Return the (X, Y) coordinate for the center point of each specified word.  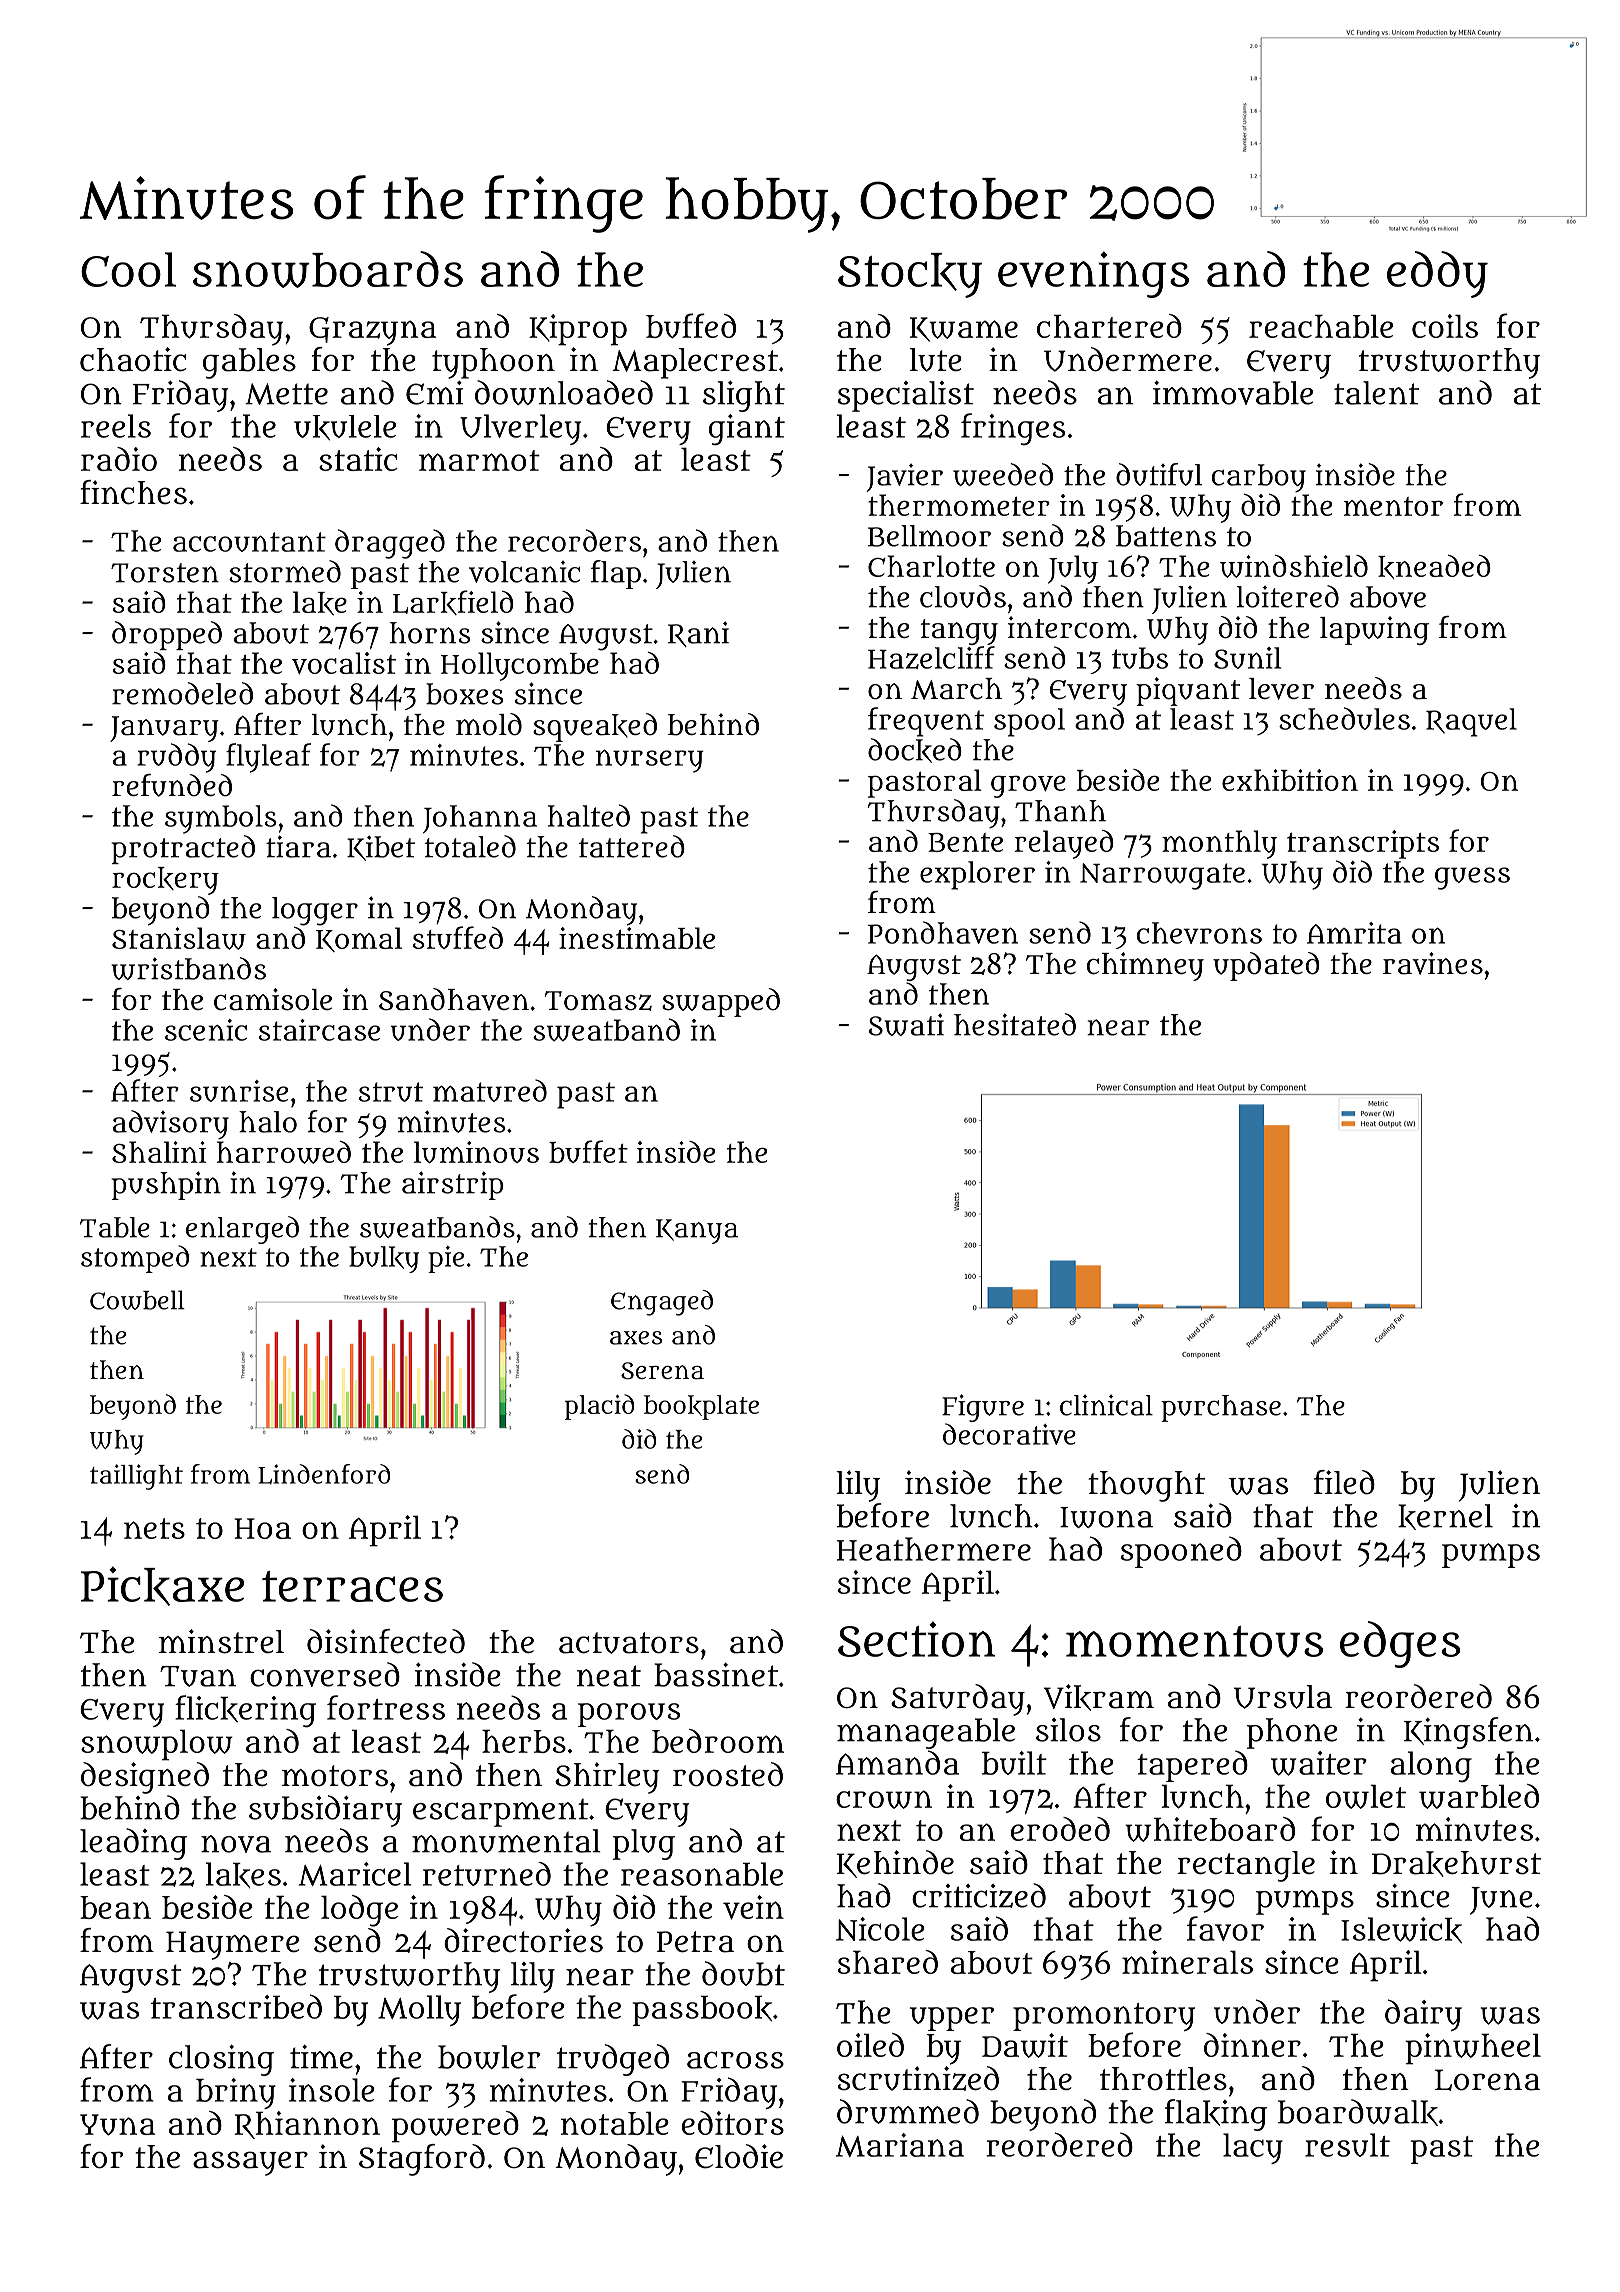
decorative (1009, 1434)
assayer (250, 2163)
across (735, 2060)
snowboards (328, 269)
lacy (1253, 2148)
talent (1376, 393)
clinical (1106, 1405)
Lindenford (324, 1474)
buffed (691, 326)
